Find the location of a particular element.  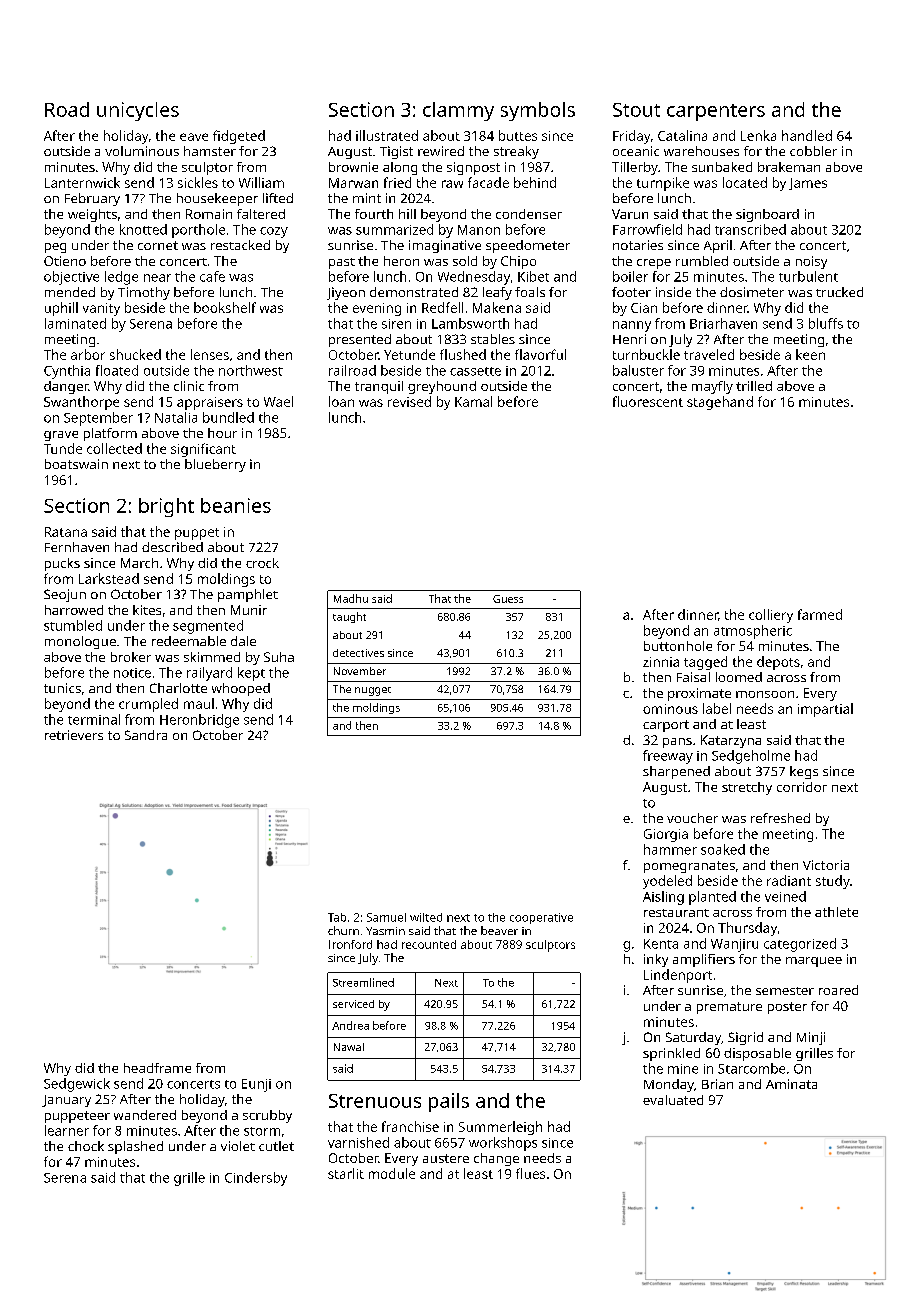

Jiyeon is located at coordinates (346, 293).
